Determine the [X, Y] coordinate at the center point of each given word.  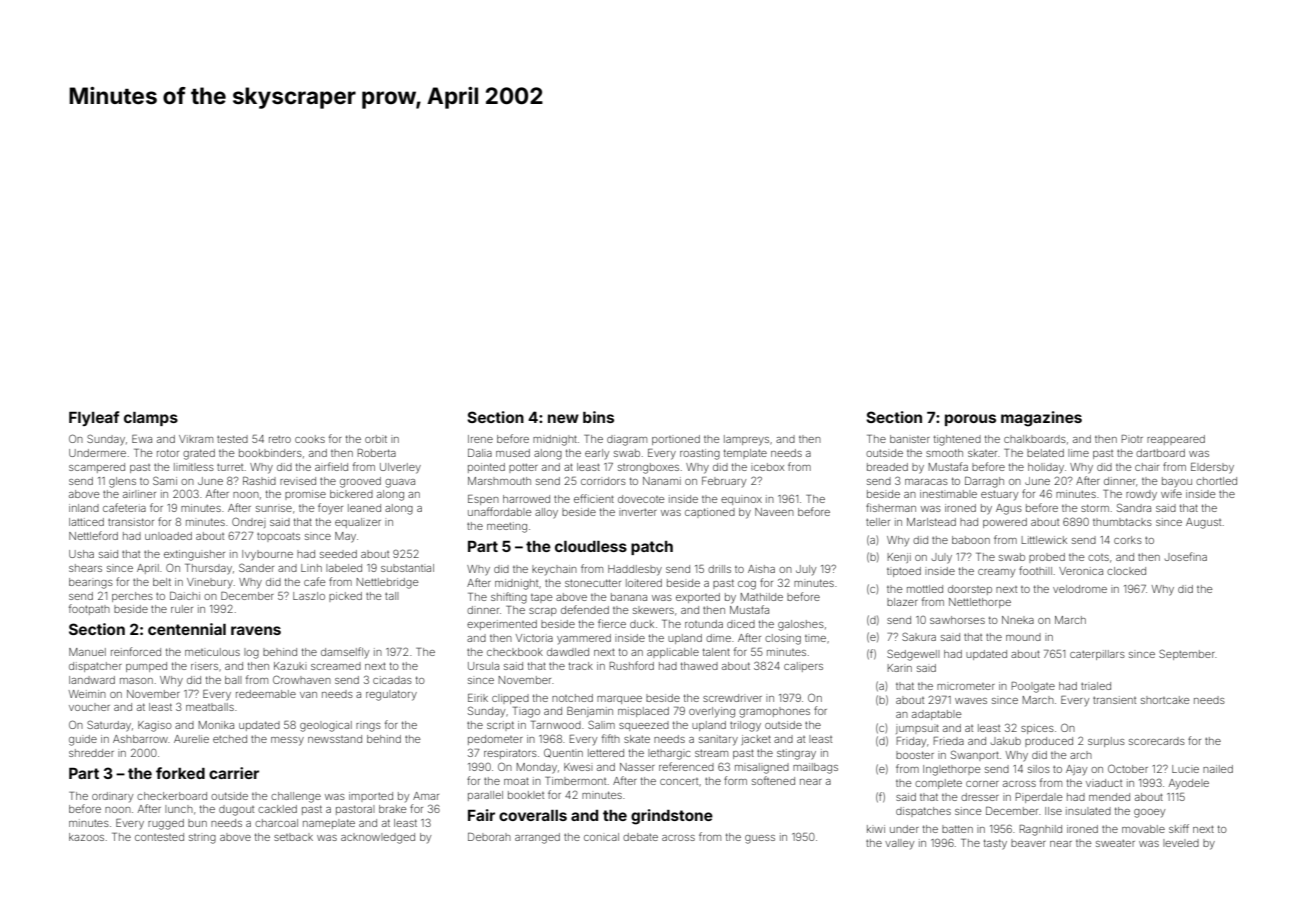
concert [679, 781]
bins [598, 417]
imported [371, 797]
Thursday [208, 569]
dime [718, 638]
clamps [151, 419]
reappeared [1176, 440]
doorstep [970, 590]
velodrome [1080, 589]
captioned [710, 513]
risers [204, 666]
